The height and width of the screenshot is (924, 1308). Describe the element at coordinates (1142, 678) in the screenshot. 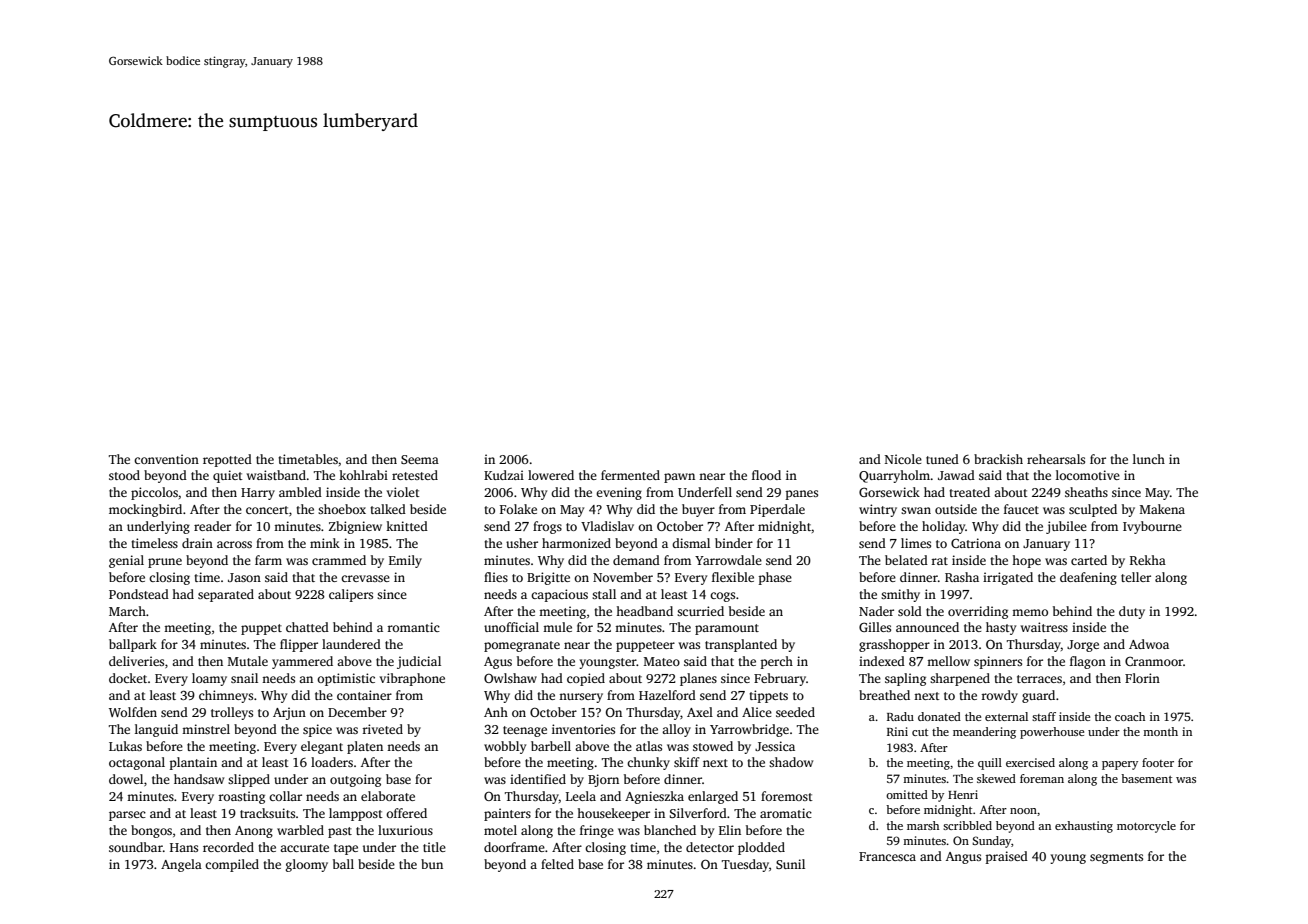

I see `Florin` at that location.
